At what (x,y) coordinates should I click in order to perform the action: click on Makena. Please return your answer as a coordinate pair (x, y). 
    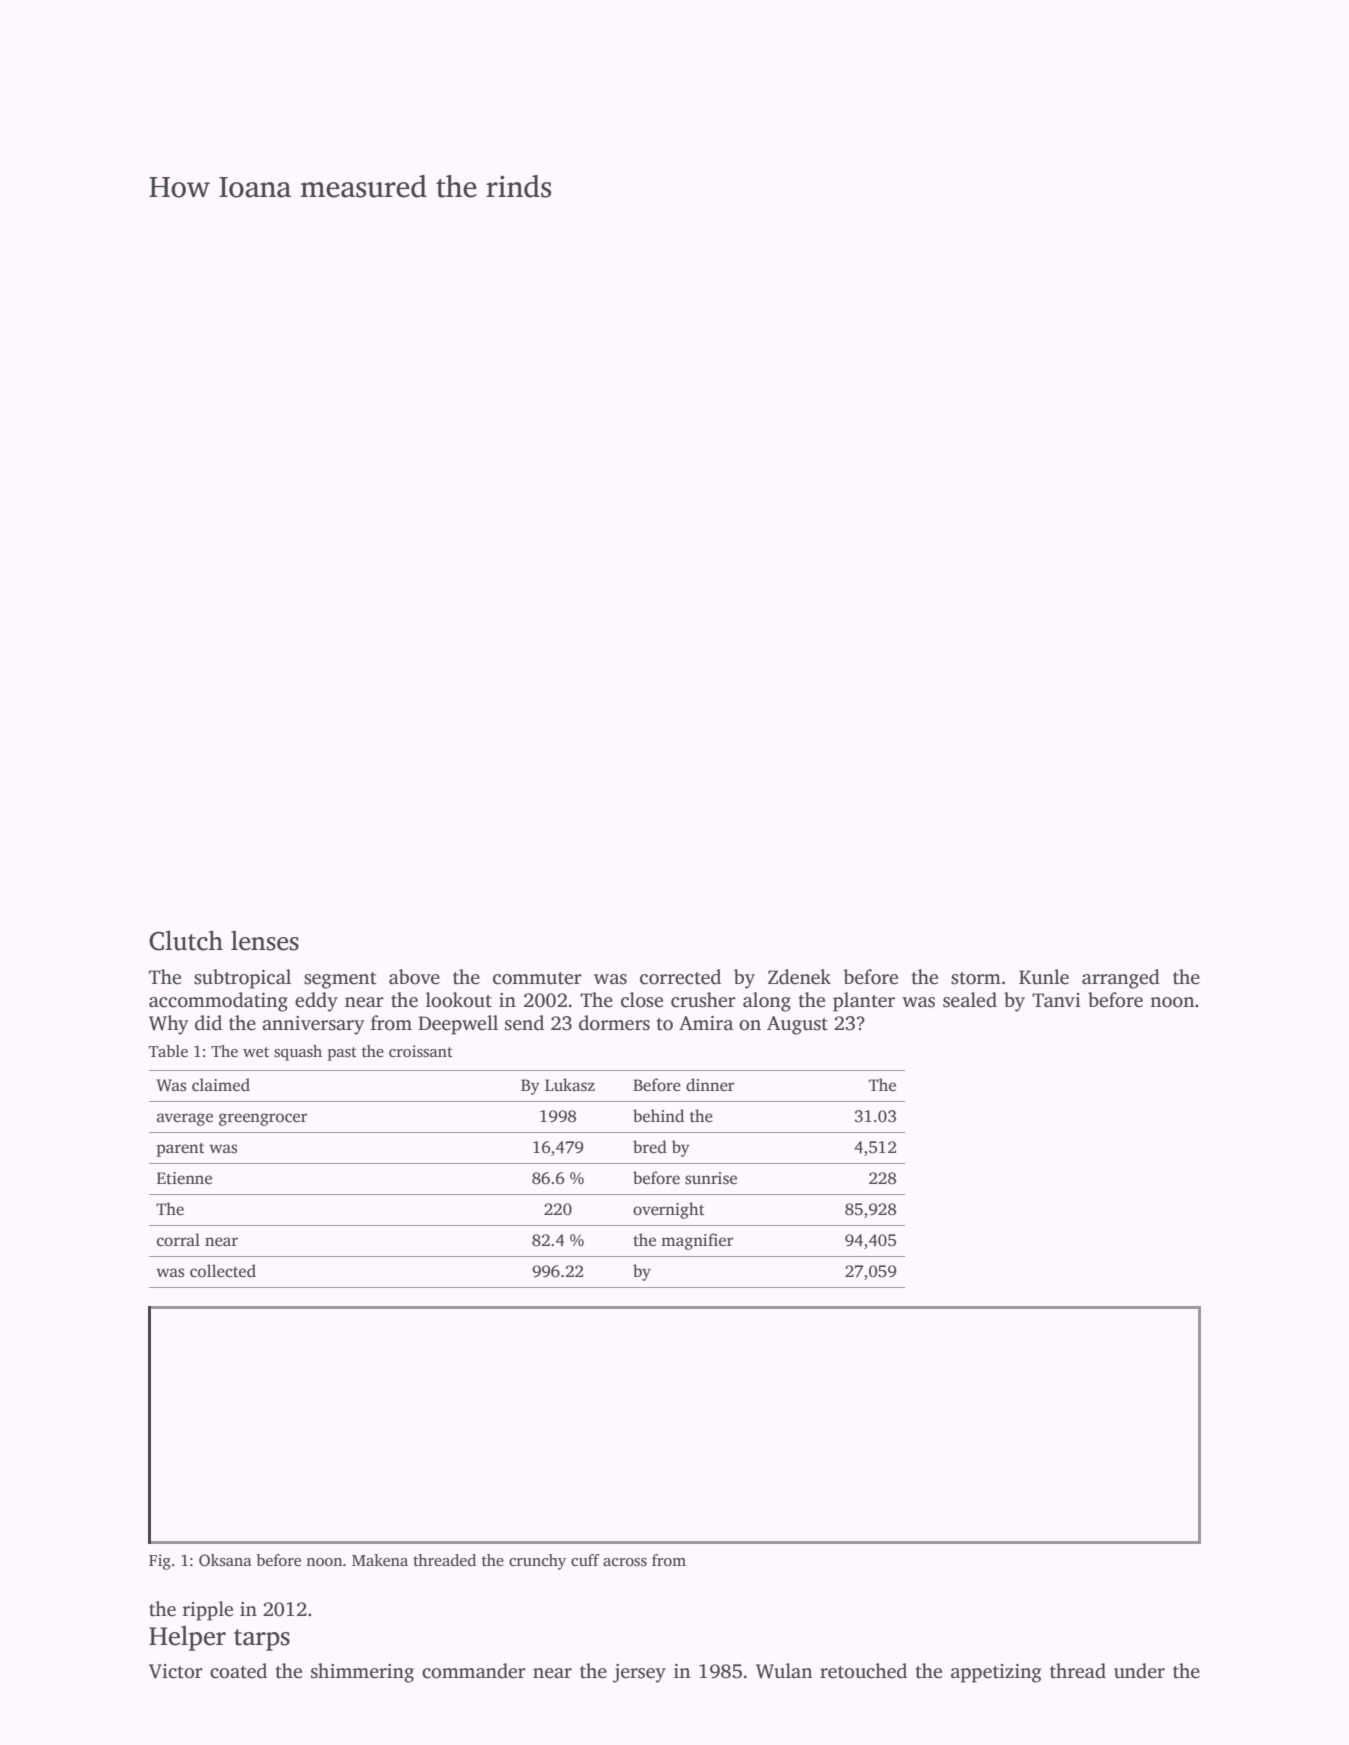
    Looking at the image, I should click on (380, 1560).
